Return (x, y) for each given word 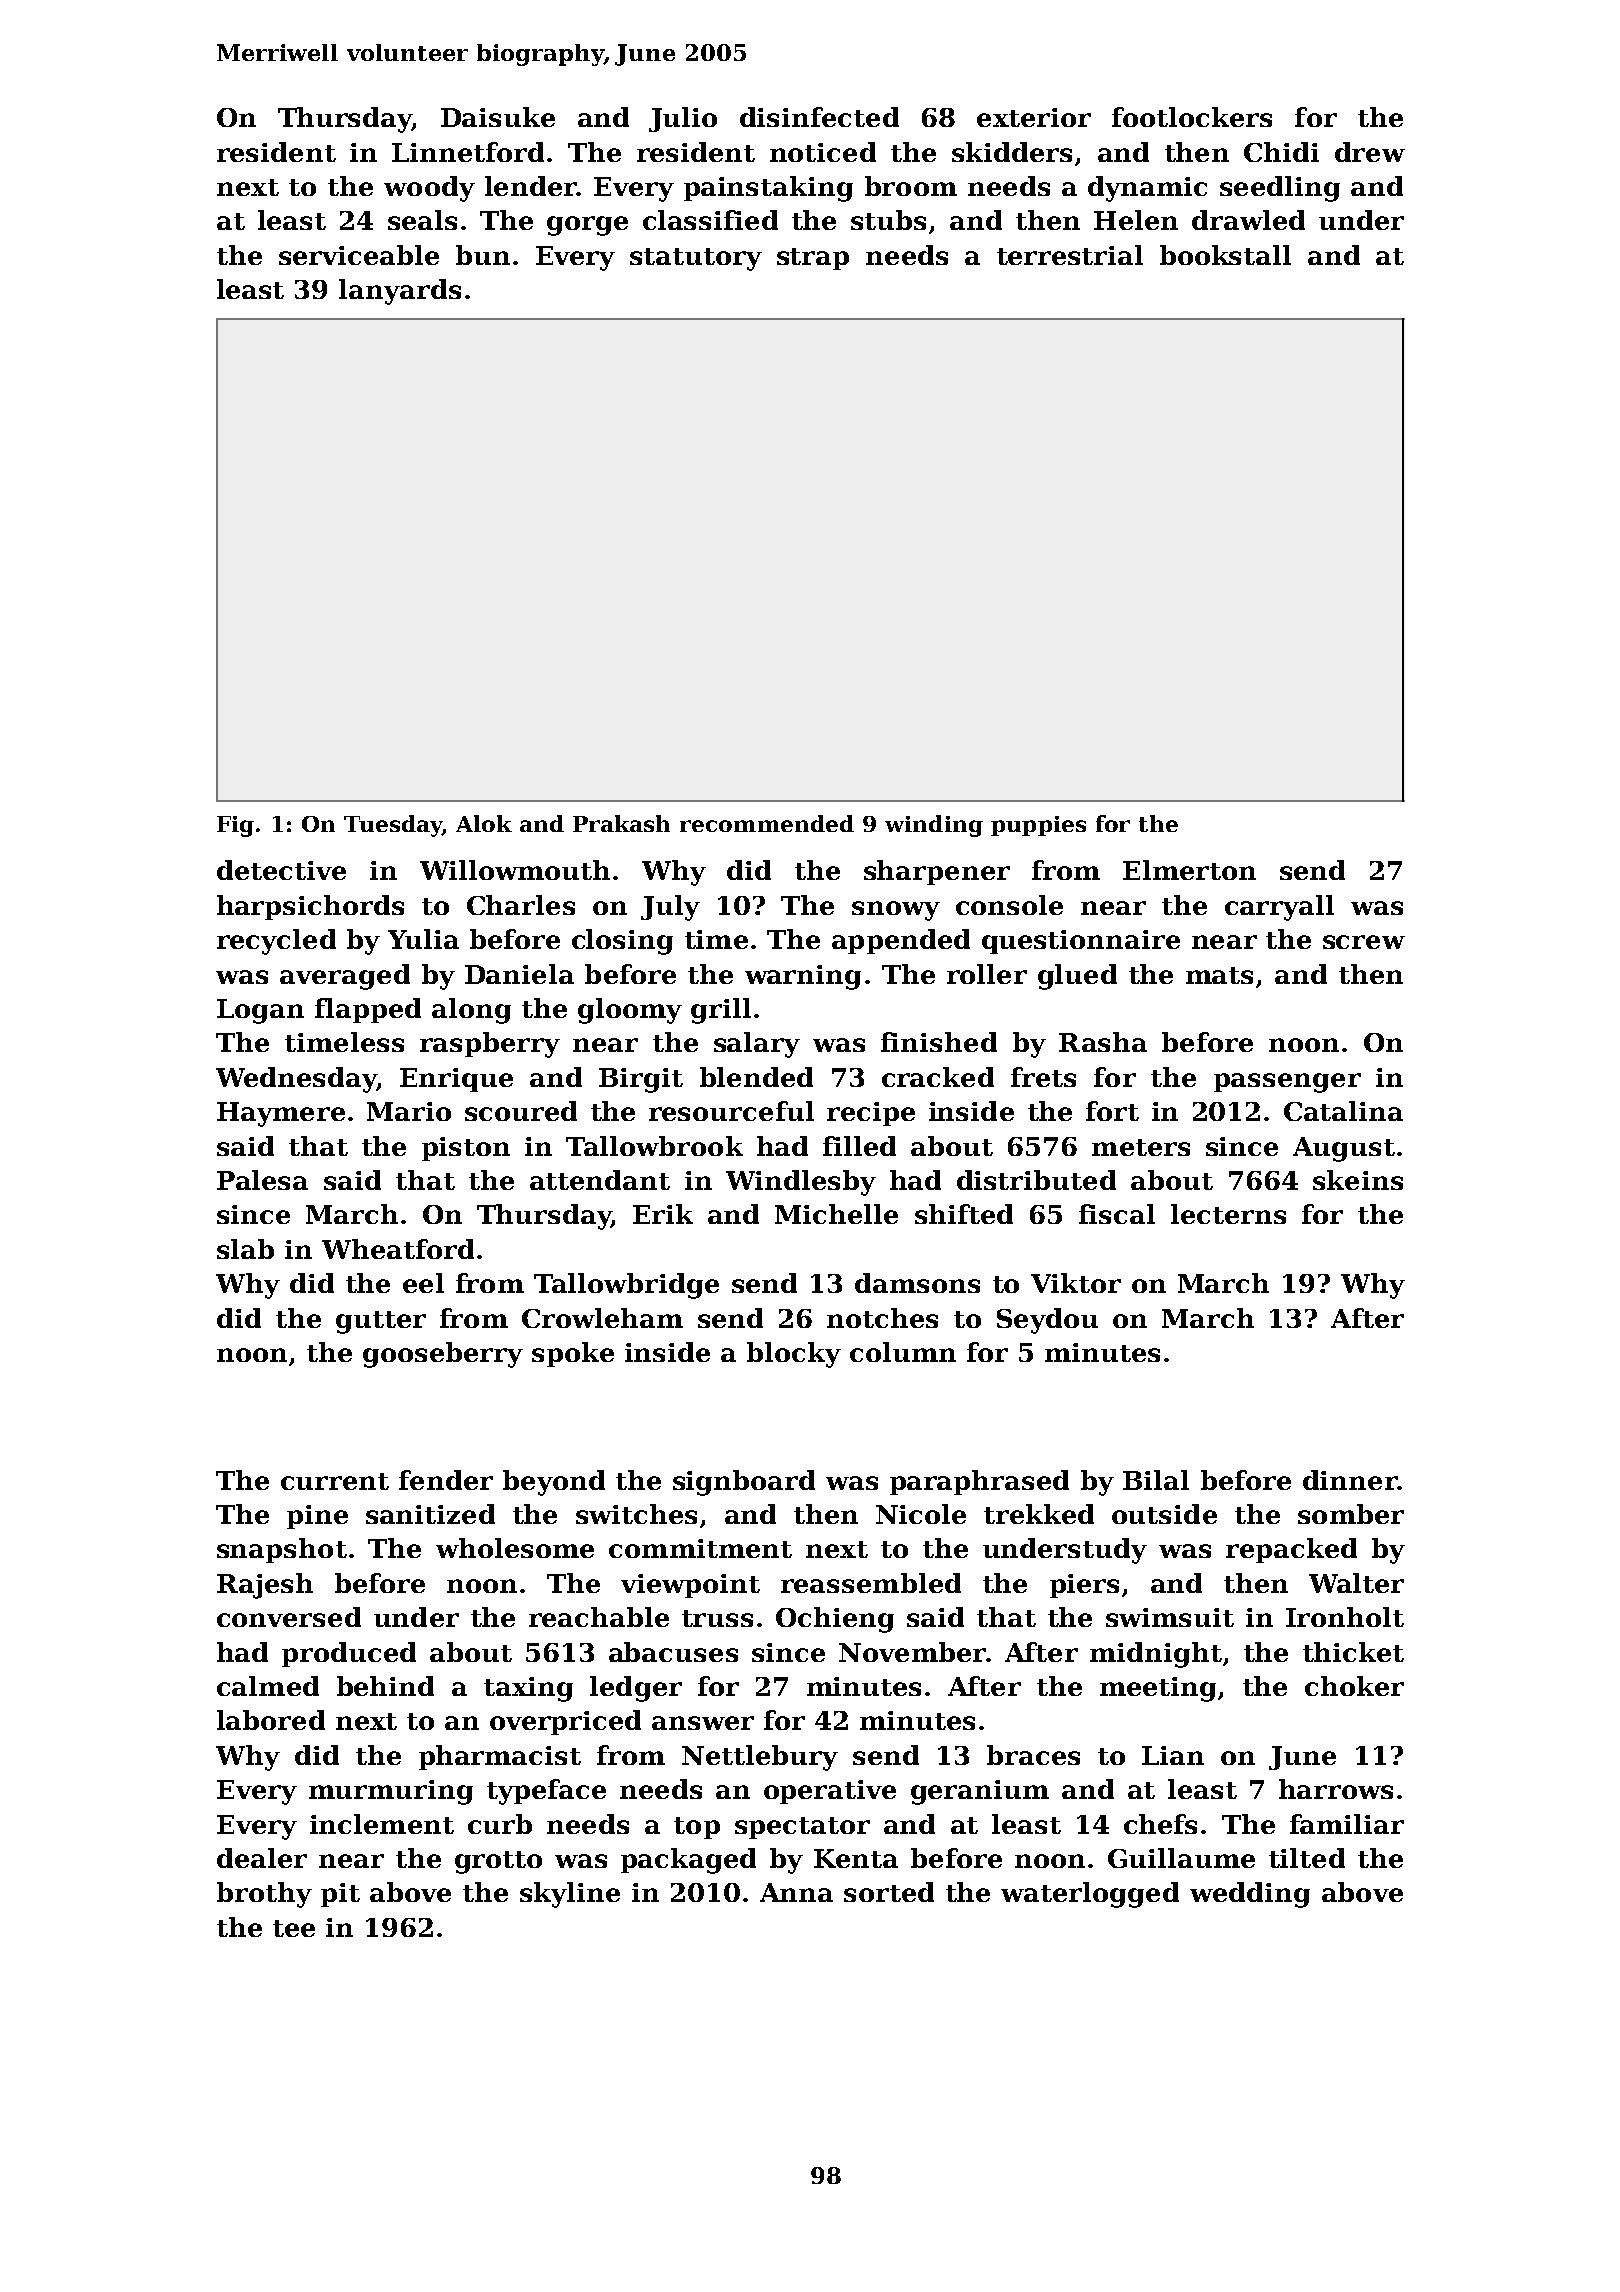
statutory (696, 259)
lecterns (1228, 1214)
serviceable (359, 255)
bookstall (1225, 255)
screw (1364, 942)
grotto (498, 1862)
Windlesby (801, 1183)
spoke (573, 1354)
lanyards (400, 292)
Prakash (621, 823)
